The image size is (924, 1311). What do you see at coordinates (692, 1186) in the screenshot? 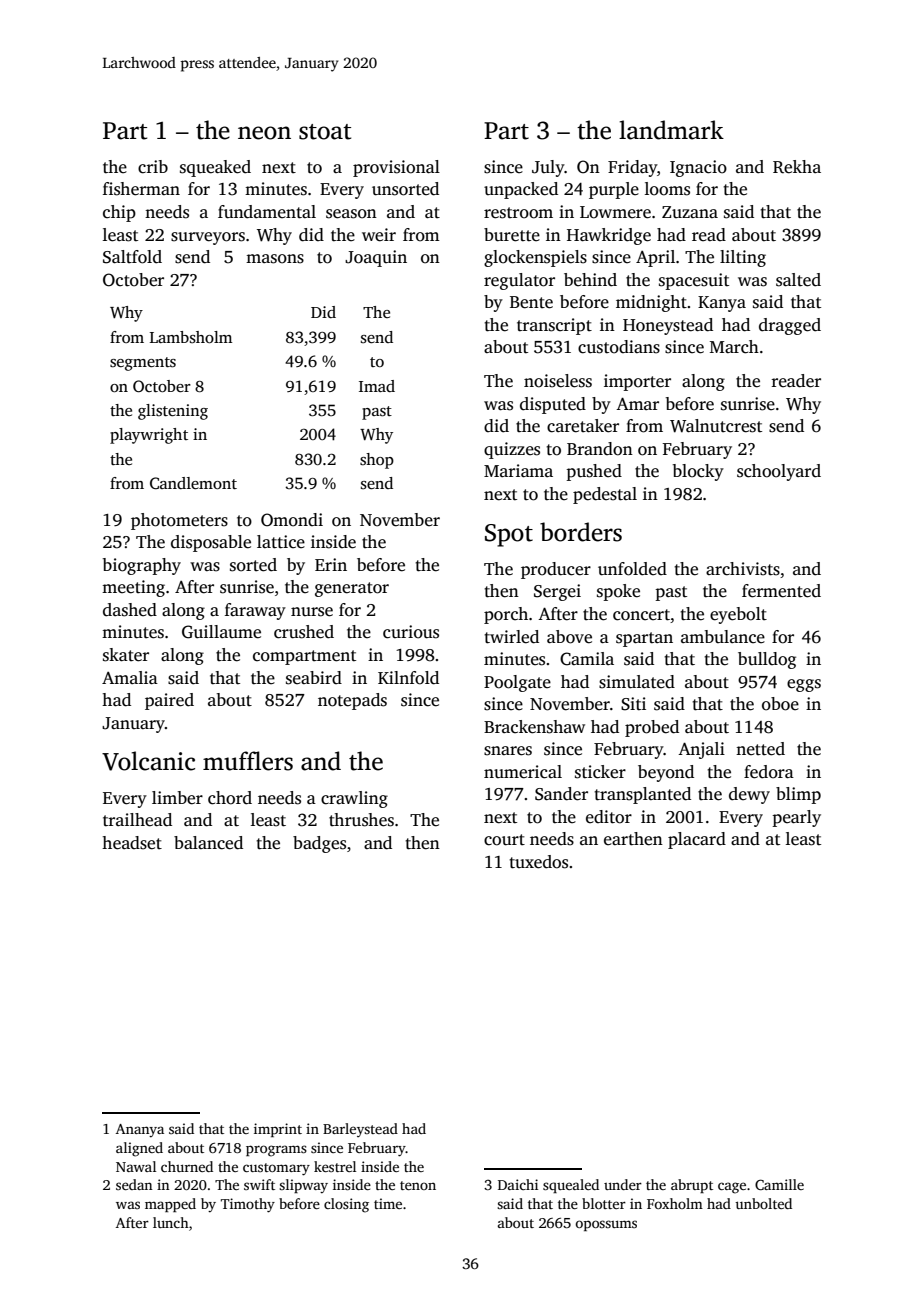
I see `abrupt` at bounding box center [692, 1186].
